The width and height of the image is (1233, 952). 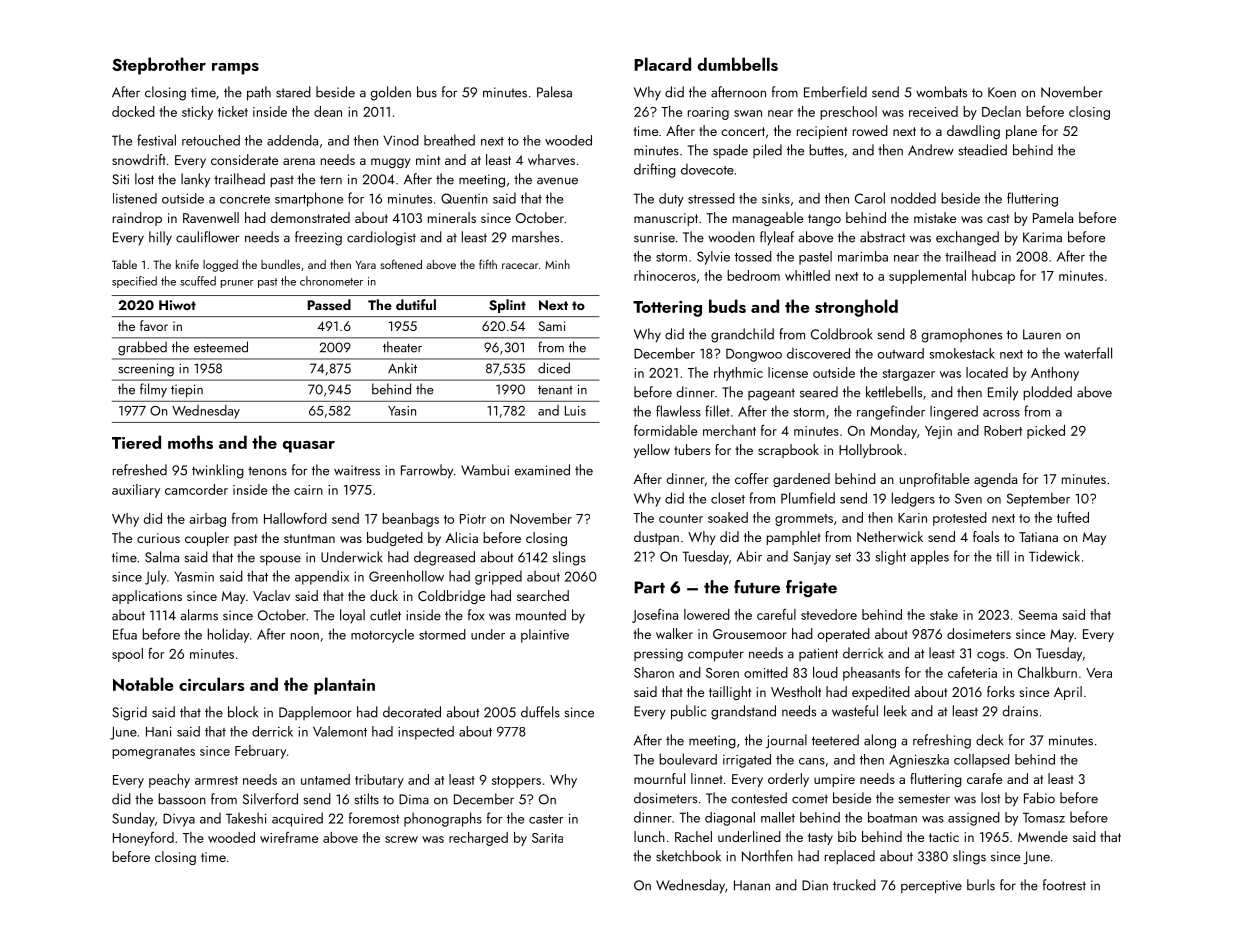 I want to click on Hanan, so click(x=752, y=885).
